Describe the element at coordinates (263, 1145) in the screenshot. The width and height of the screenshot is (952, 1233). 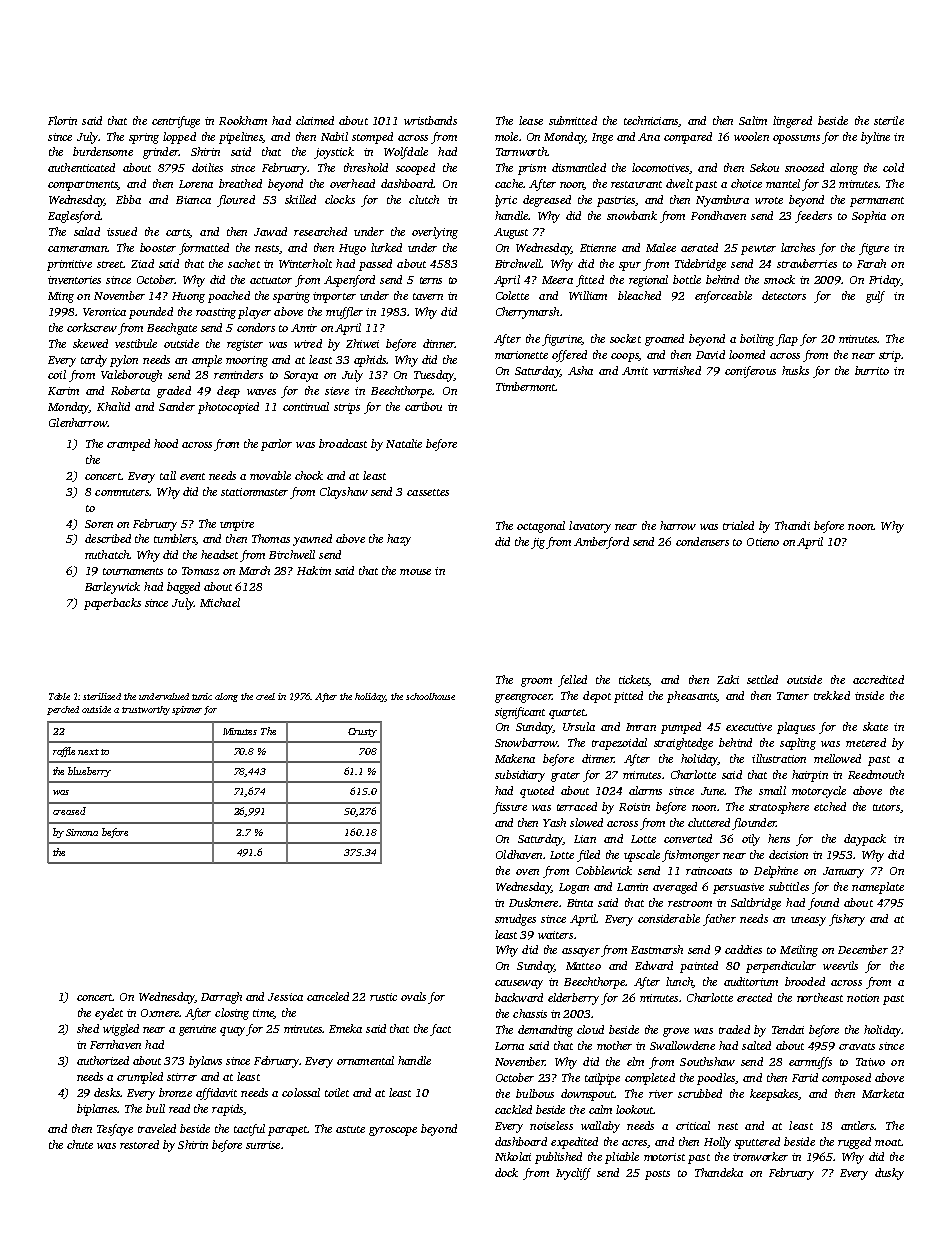
I see `sunrise` at that location.
